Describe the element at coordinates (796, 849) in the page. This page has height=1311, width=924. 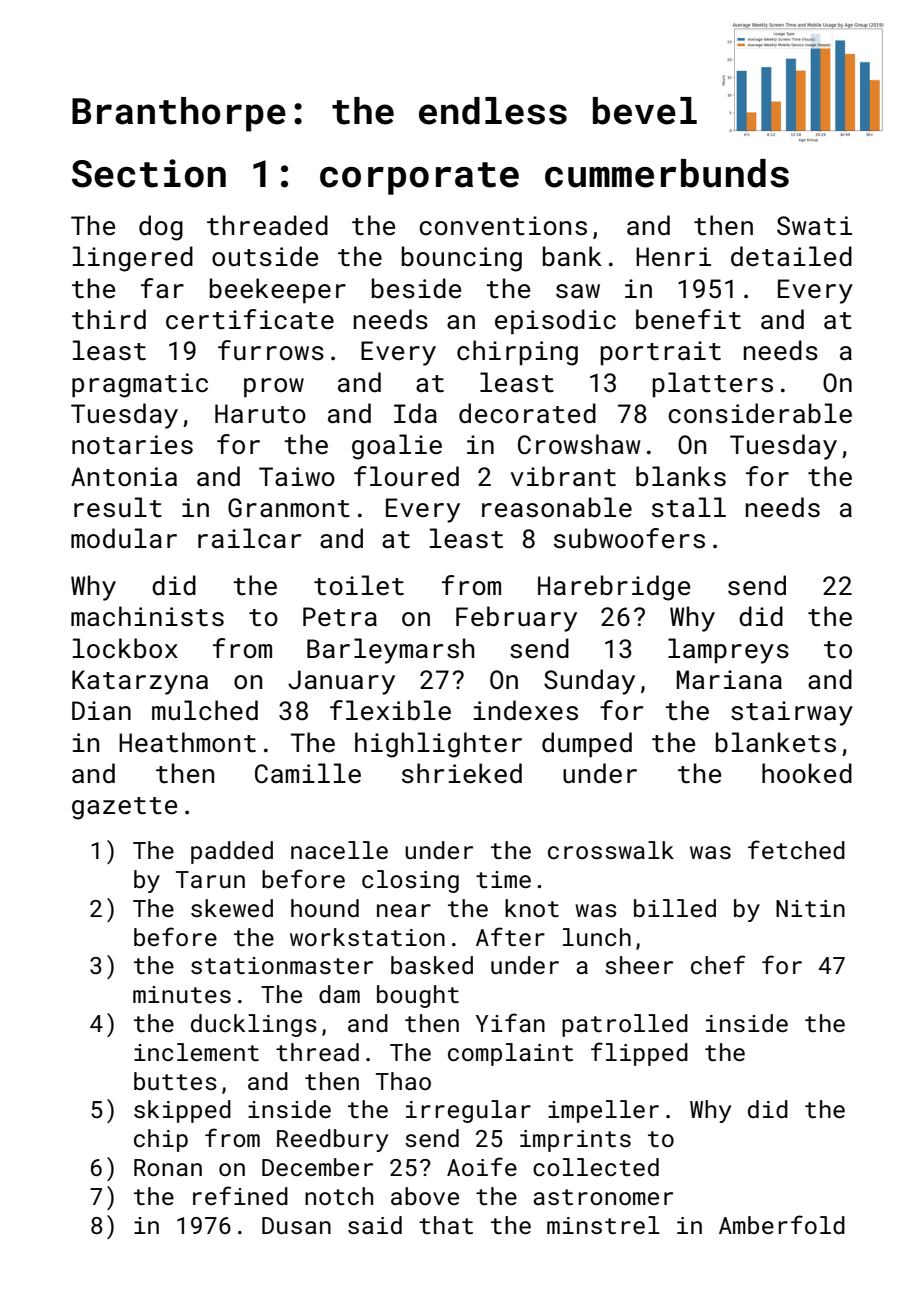
I see `fetched` at that location.
